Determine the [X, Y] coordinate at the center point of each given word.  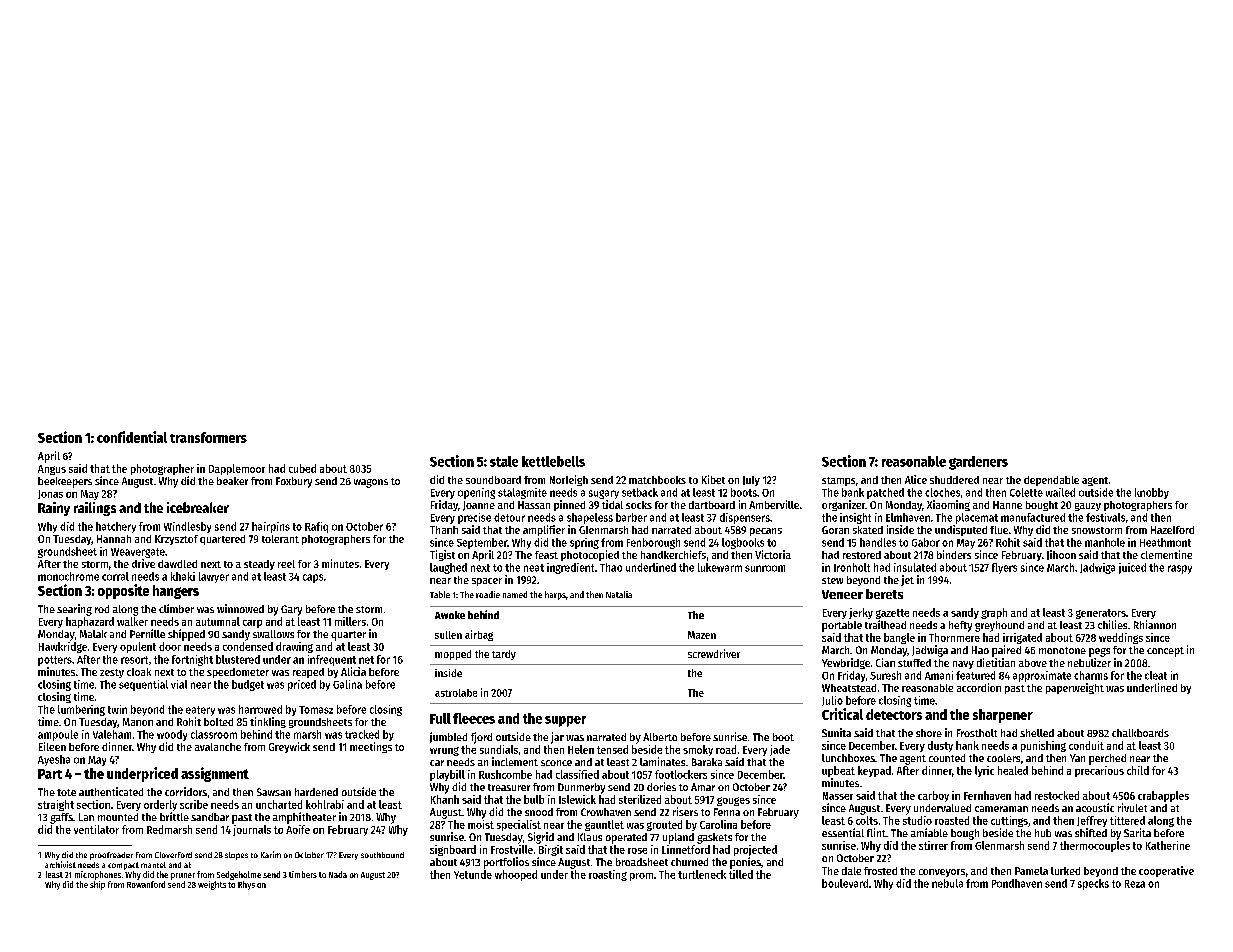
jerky [861, 613]
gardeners [978, 463]
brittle [174, 816]
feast [546, 555]
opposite [123, 591]
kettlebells [553, 461]
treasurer [509, 787]
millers [350, 621]
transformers [208, 437]
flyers [1004, 568]
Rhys [246, 885]
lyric [984, 771]
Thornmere [954, 637]
